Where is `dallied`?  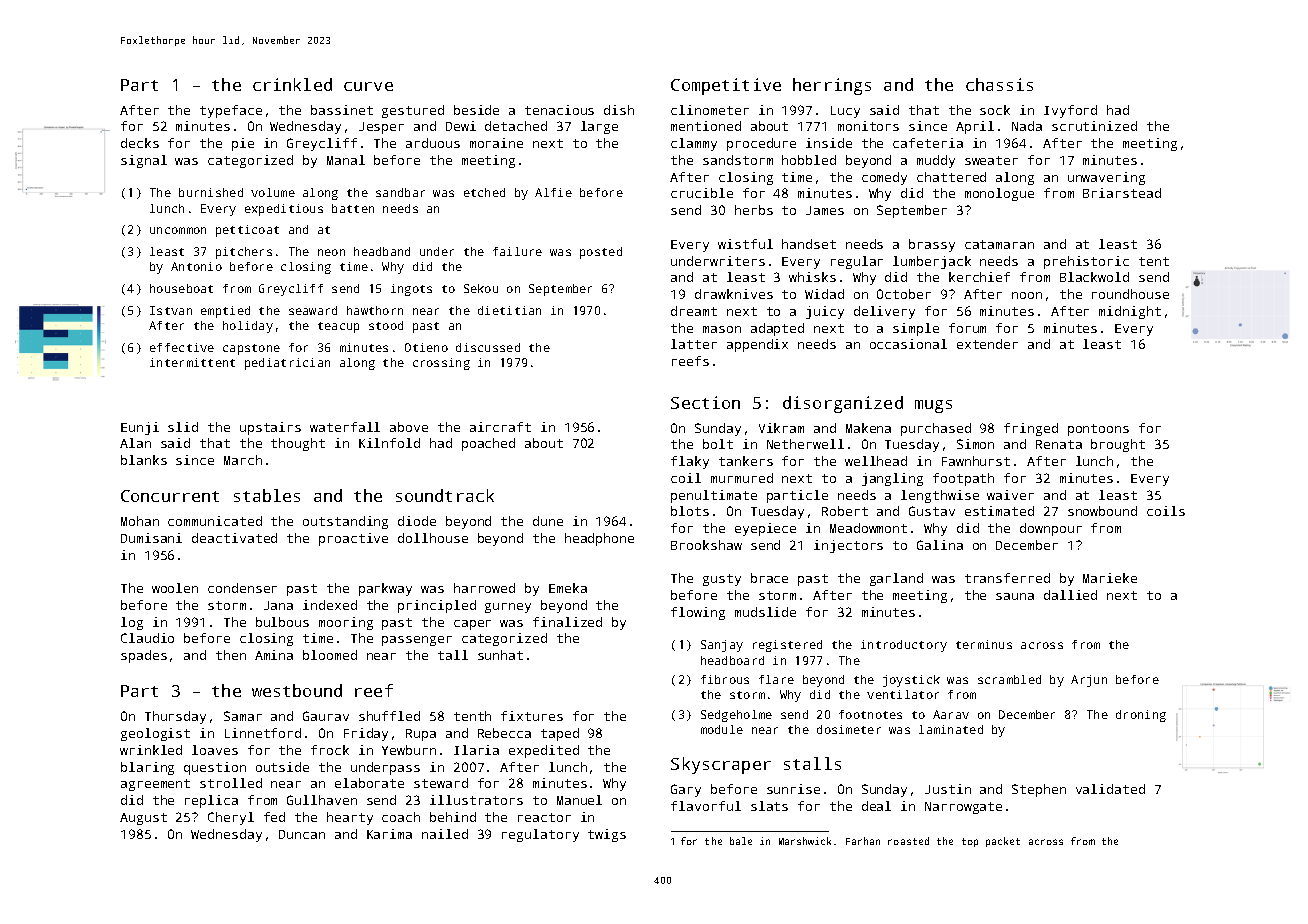 dallied is located at coordinates (1070, 595).
